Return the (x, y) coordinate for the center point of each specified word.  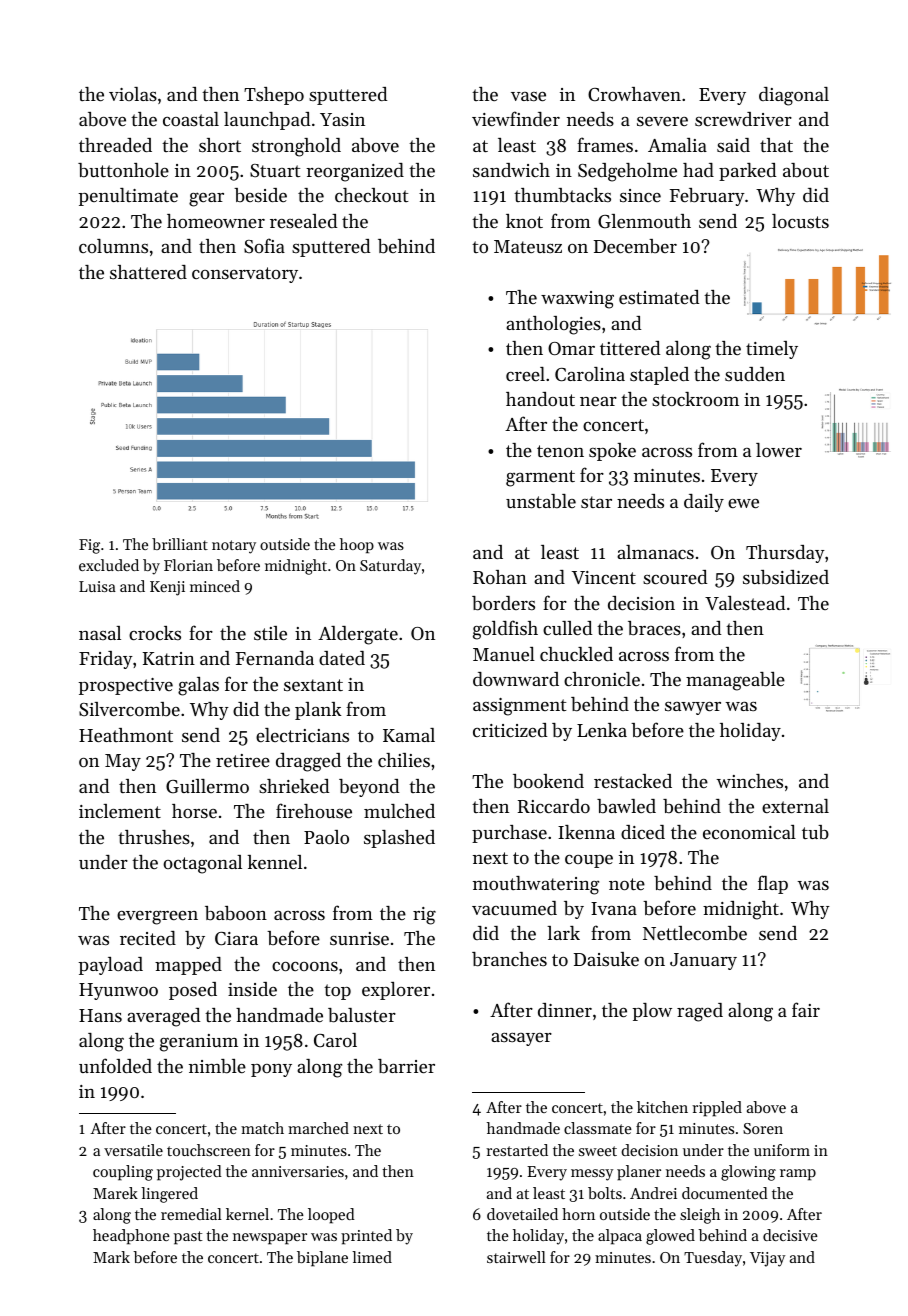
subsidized (786, 577)
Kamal (409, 735)
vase (528, 96)
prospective (125, 686)
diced (643, 832)
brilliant (180, 544)
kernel (247, 1214)
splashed (399, 839)
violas (133, 94)
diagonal (794, 96)
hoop (357, 545)
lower (779, 450)
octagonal (202, 864)
